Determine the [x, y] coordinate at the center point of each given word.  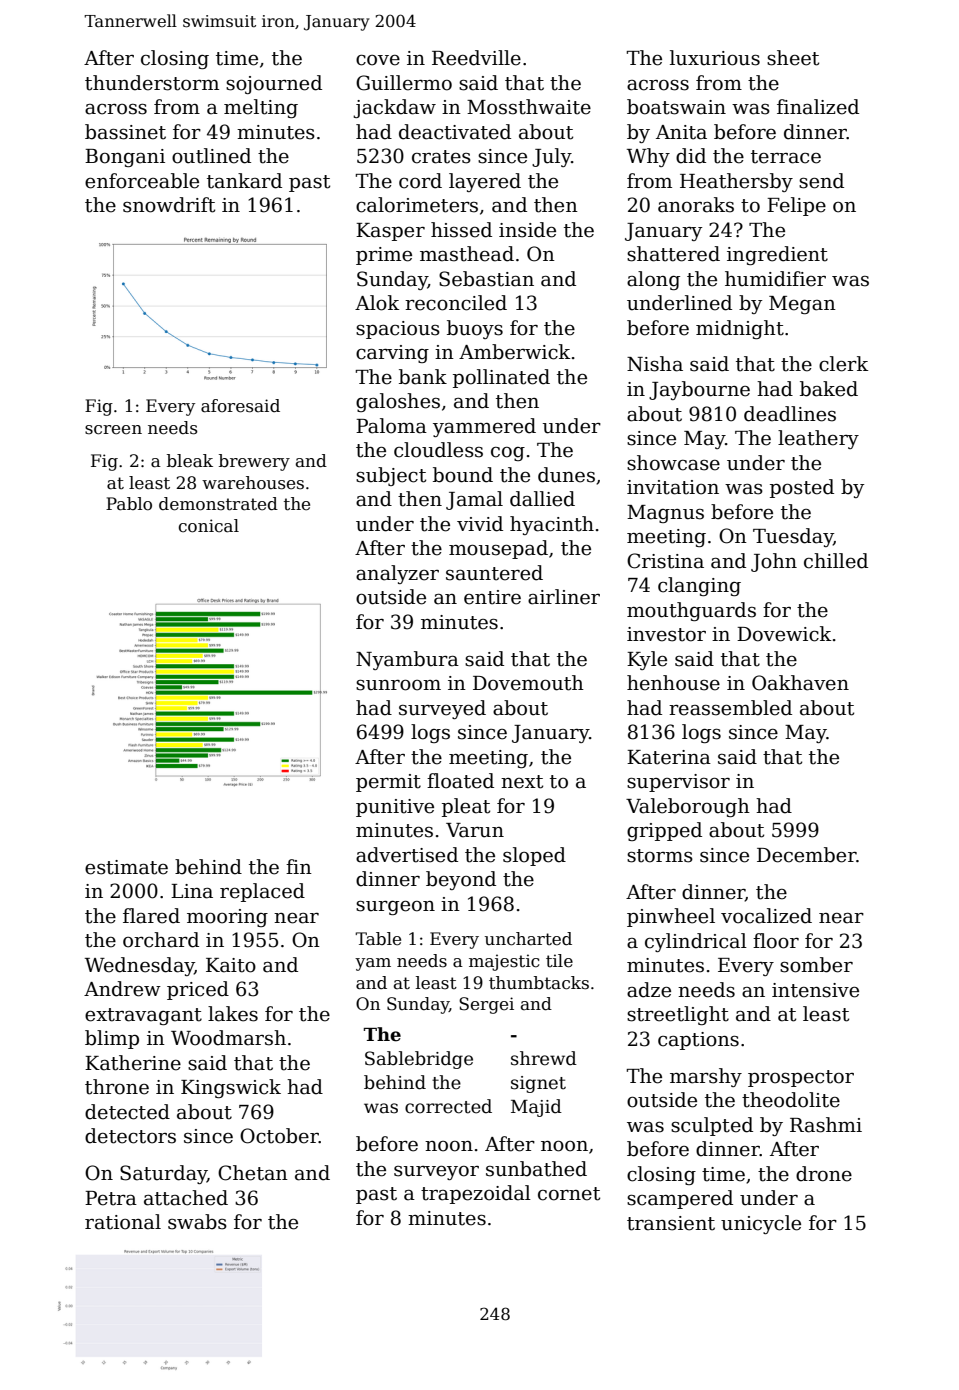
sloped [534, 856]
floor [776, 941]
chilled [836, 561]
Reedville [476, 58]
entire [492, 597]
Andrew [122, 989]
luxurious [715, 58]
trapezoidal [476, 1194]
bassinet [125, 132]
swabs [197, 1222]
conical [209, 526]
